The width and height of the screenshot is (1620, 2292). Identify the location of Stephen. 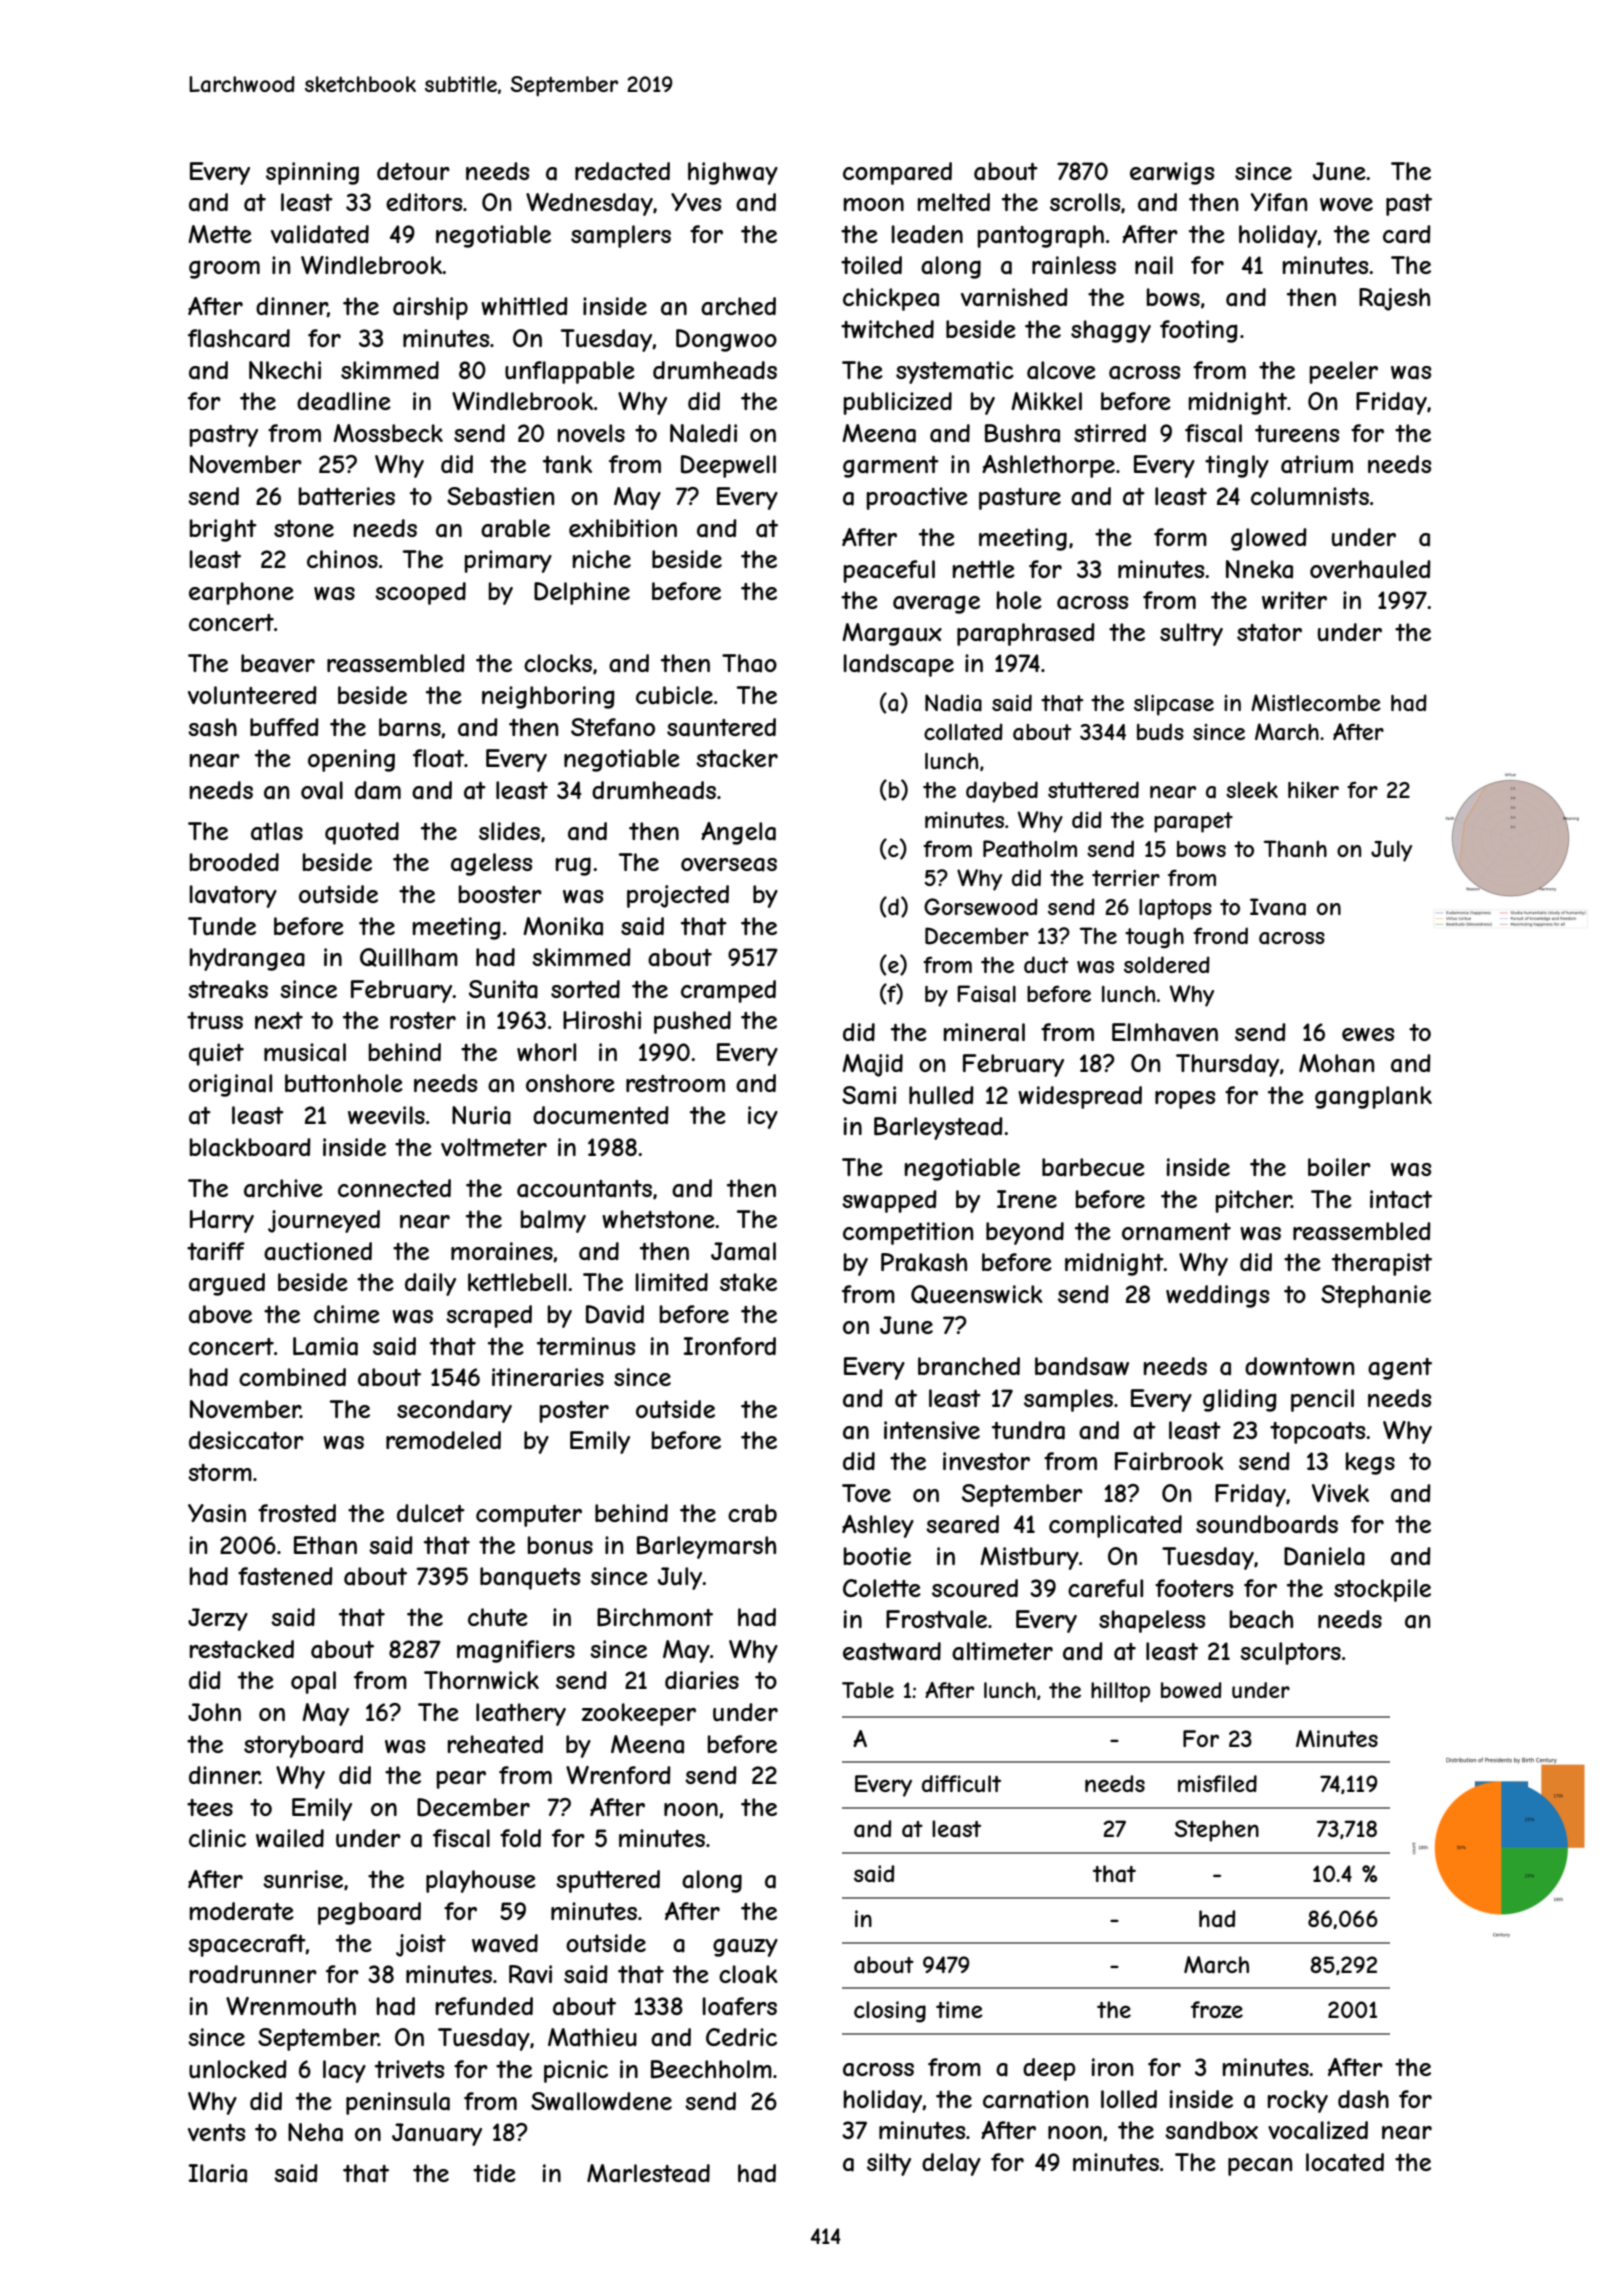
(1217, 1831).
